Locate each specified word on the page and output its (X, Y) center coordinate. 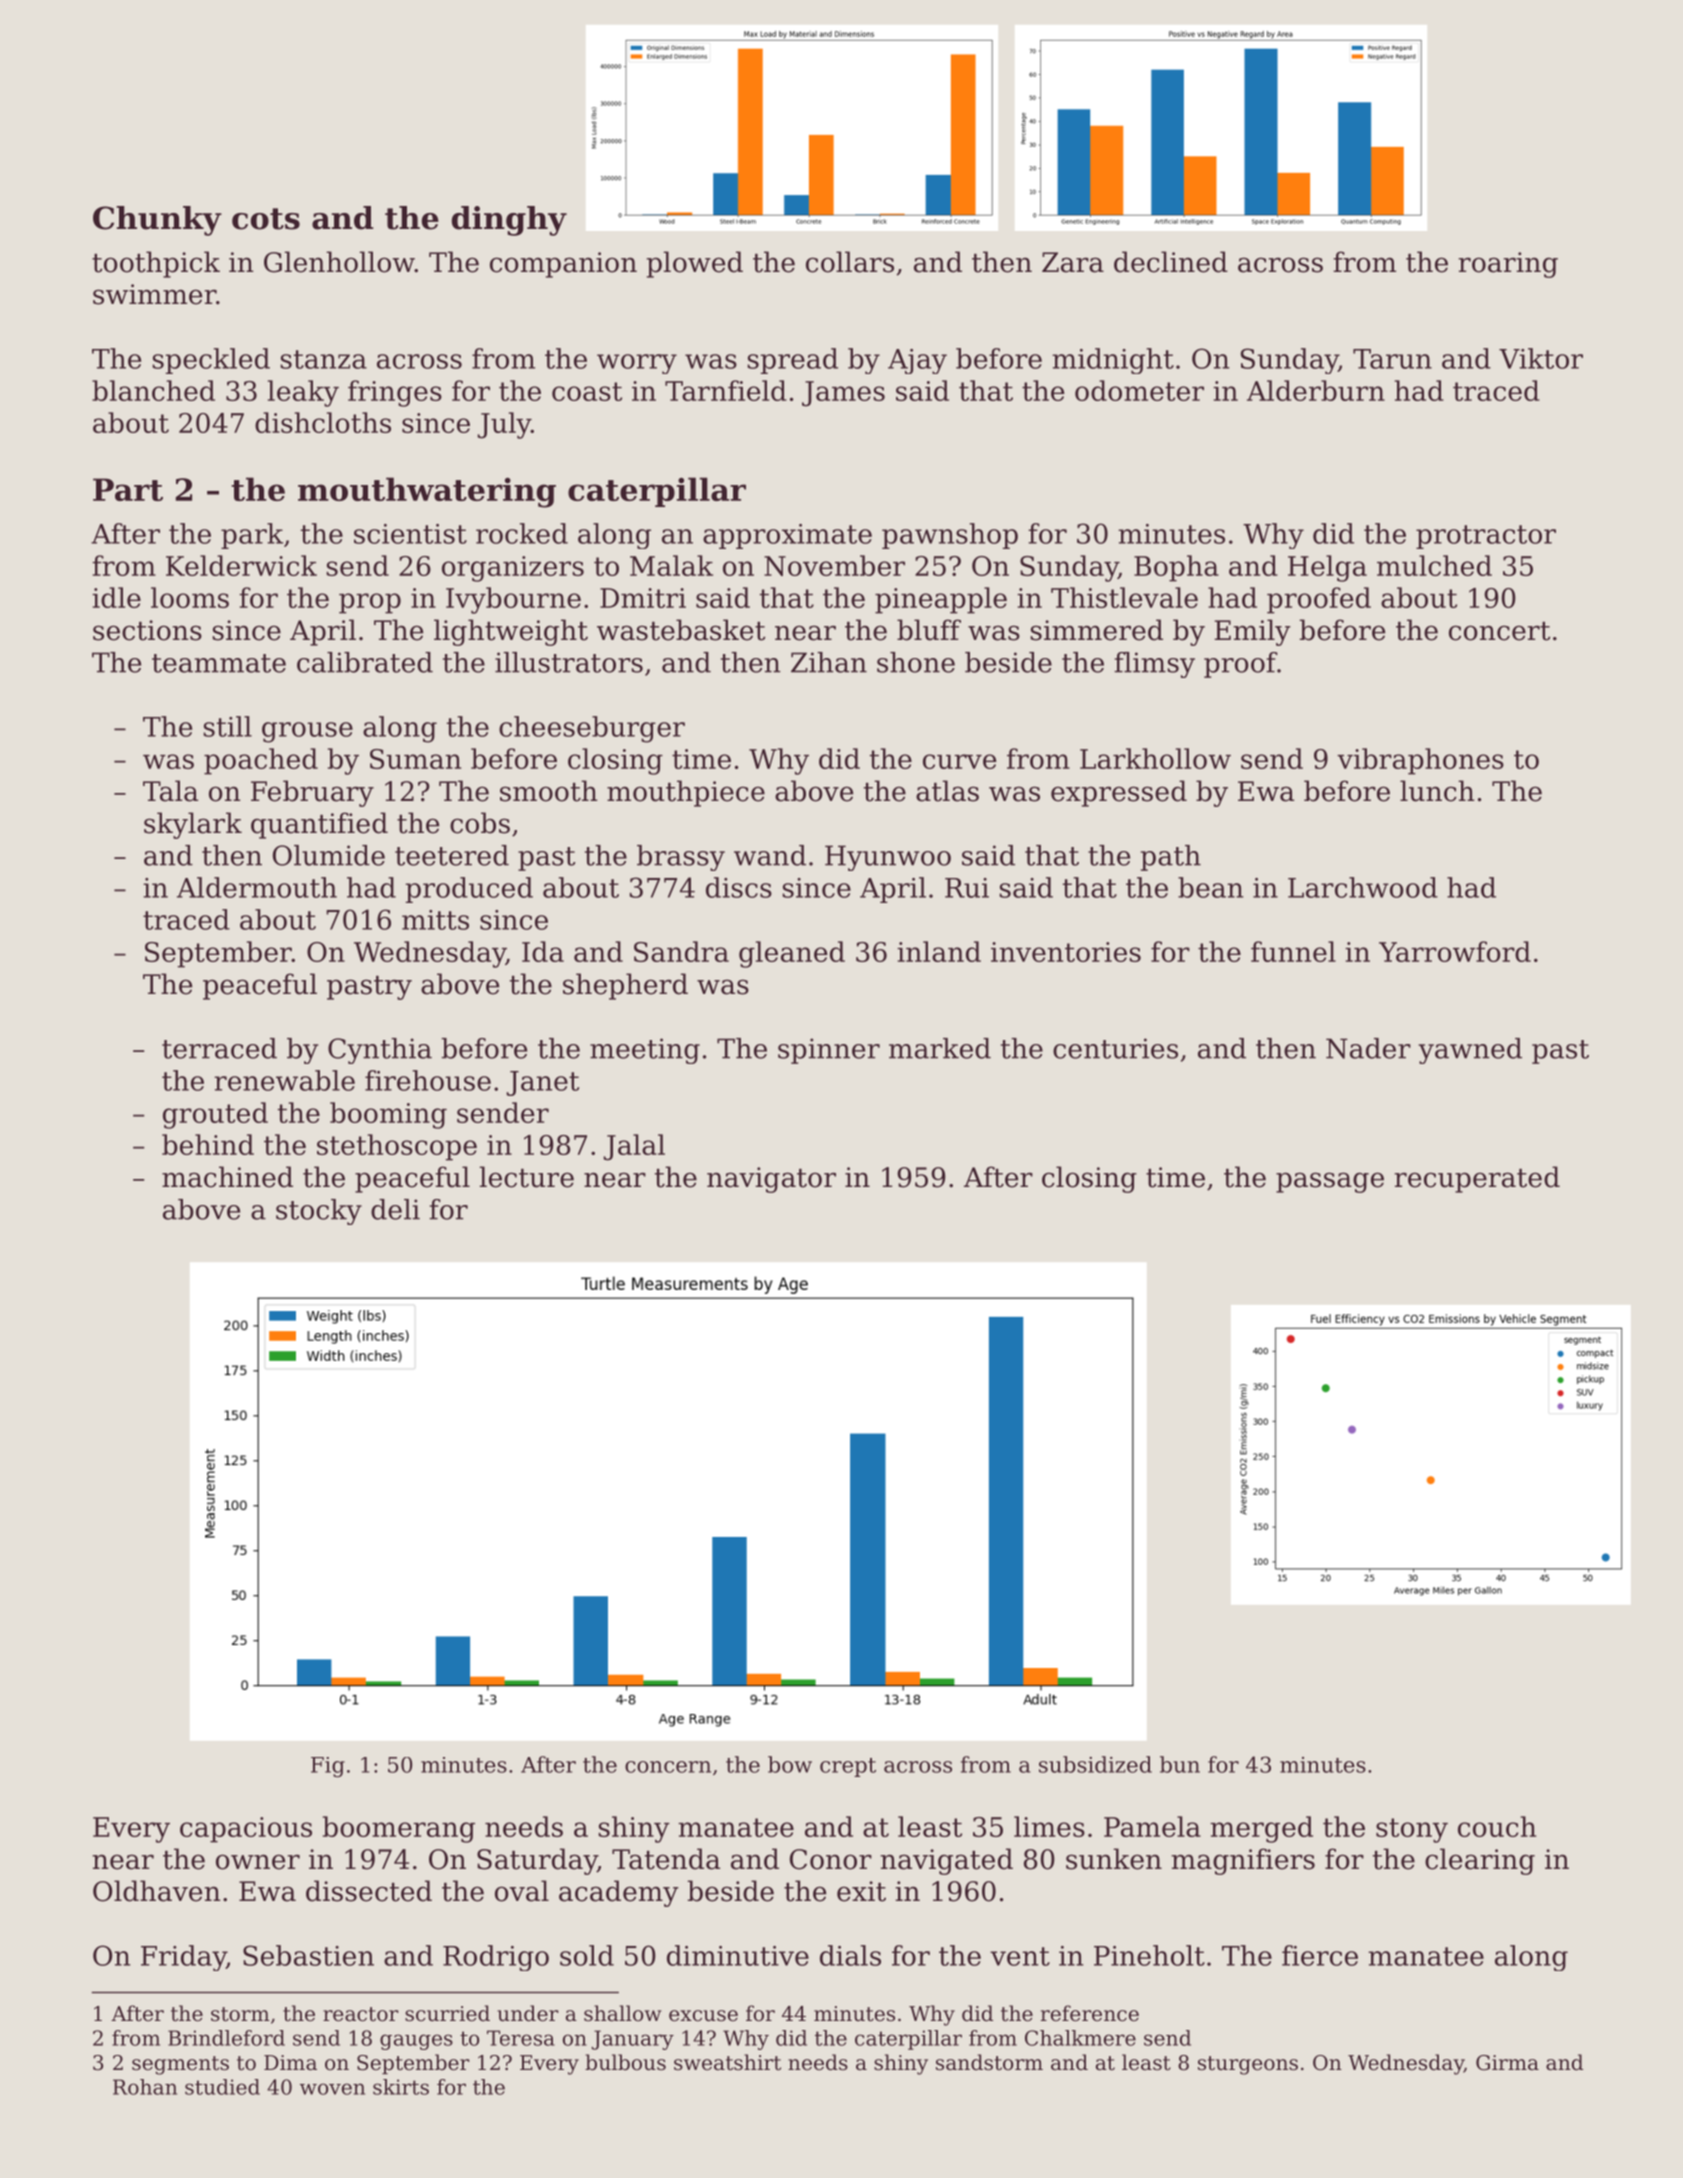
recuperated (1477, 1179)
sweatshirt (727, 2062)
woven (332, 2089)
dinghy (509, 221)
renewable (284, 1080)
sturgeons (1248, 2065)
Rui (967, 888)
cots (266, 219)
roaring (1508, 265)
